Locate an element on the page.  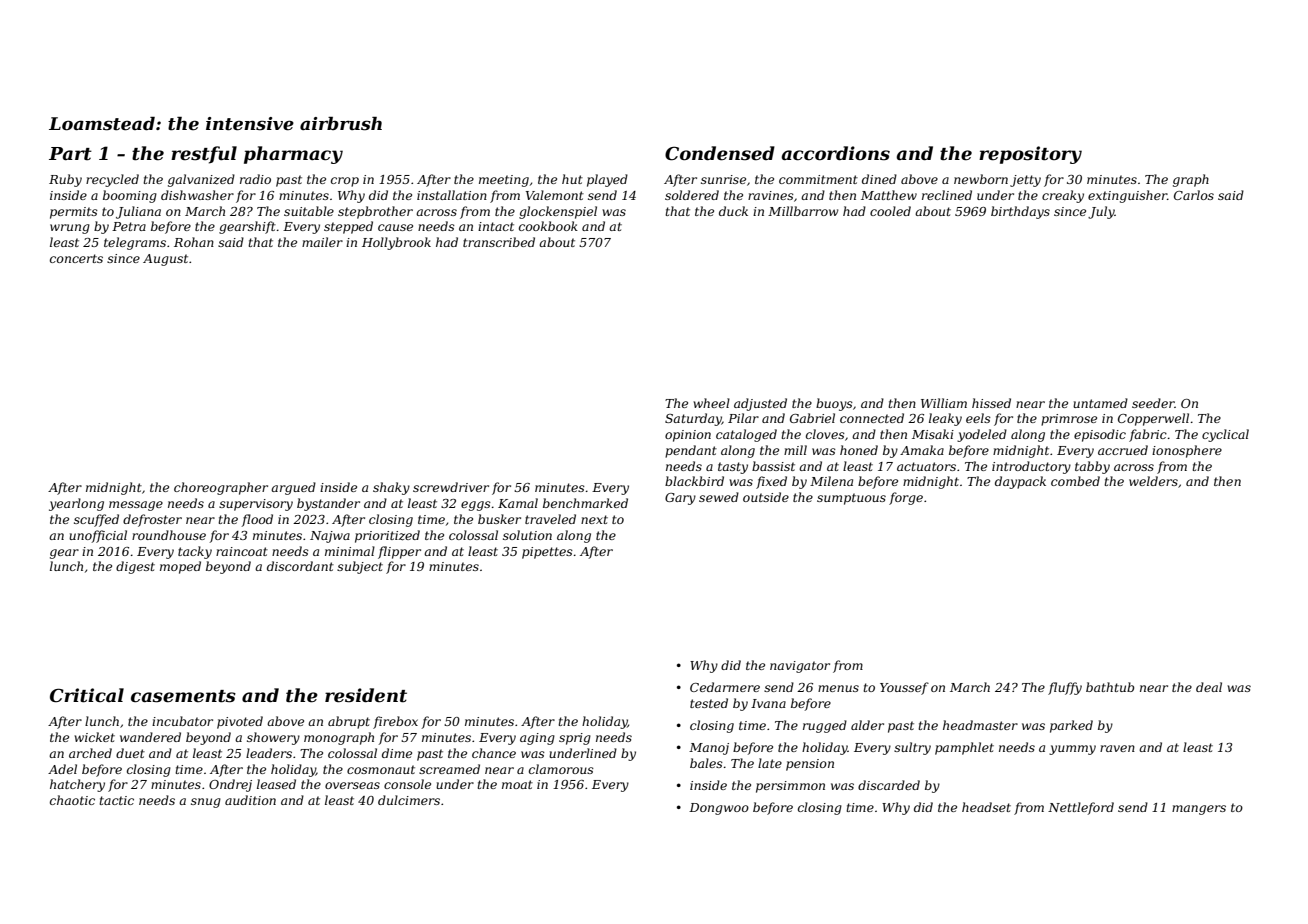
Condensed is located at coordinates (720, 153).
